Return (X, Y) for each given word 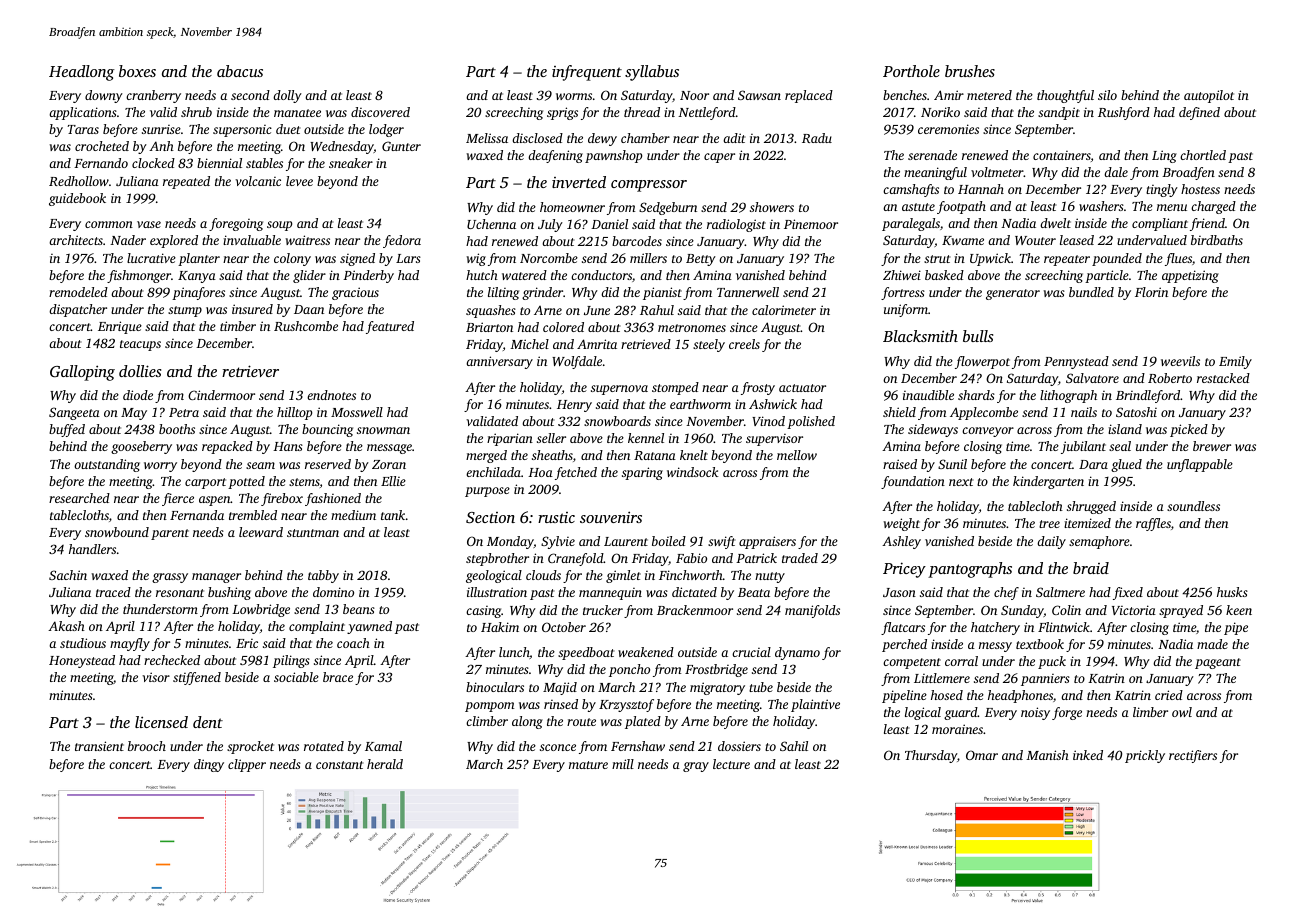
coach (353, 643)
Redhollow (79, 181)
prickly (1145, 756)
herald (385, 764)
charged (1213, 207)
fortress (903, 293)
